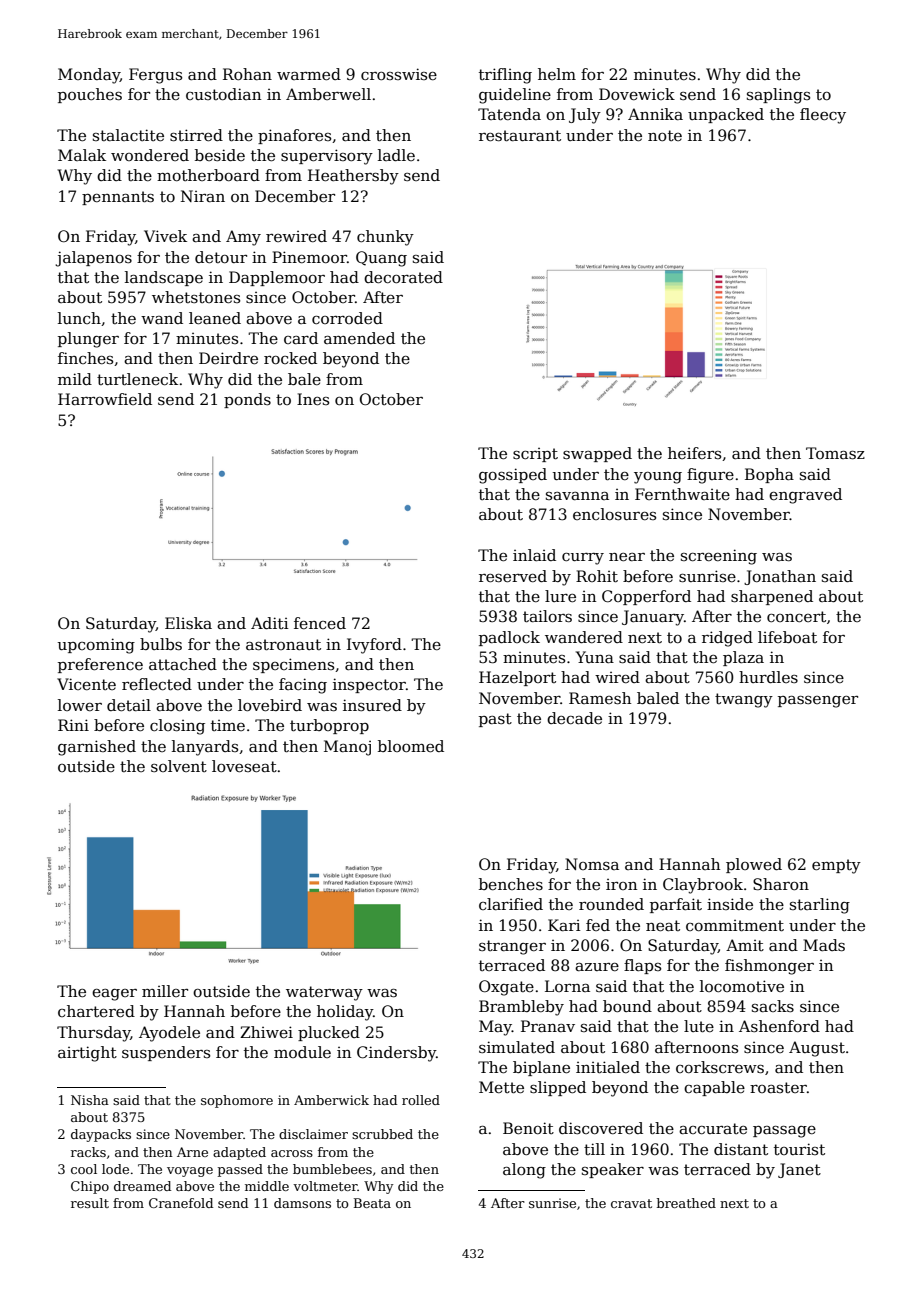 The image size is (924, 1308). I want to click on rolled, so click(421, 1100).
